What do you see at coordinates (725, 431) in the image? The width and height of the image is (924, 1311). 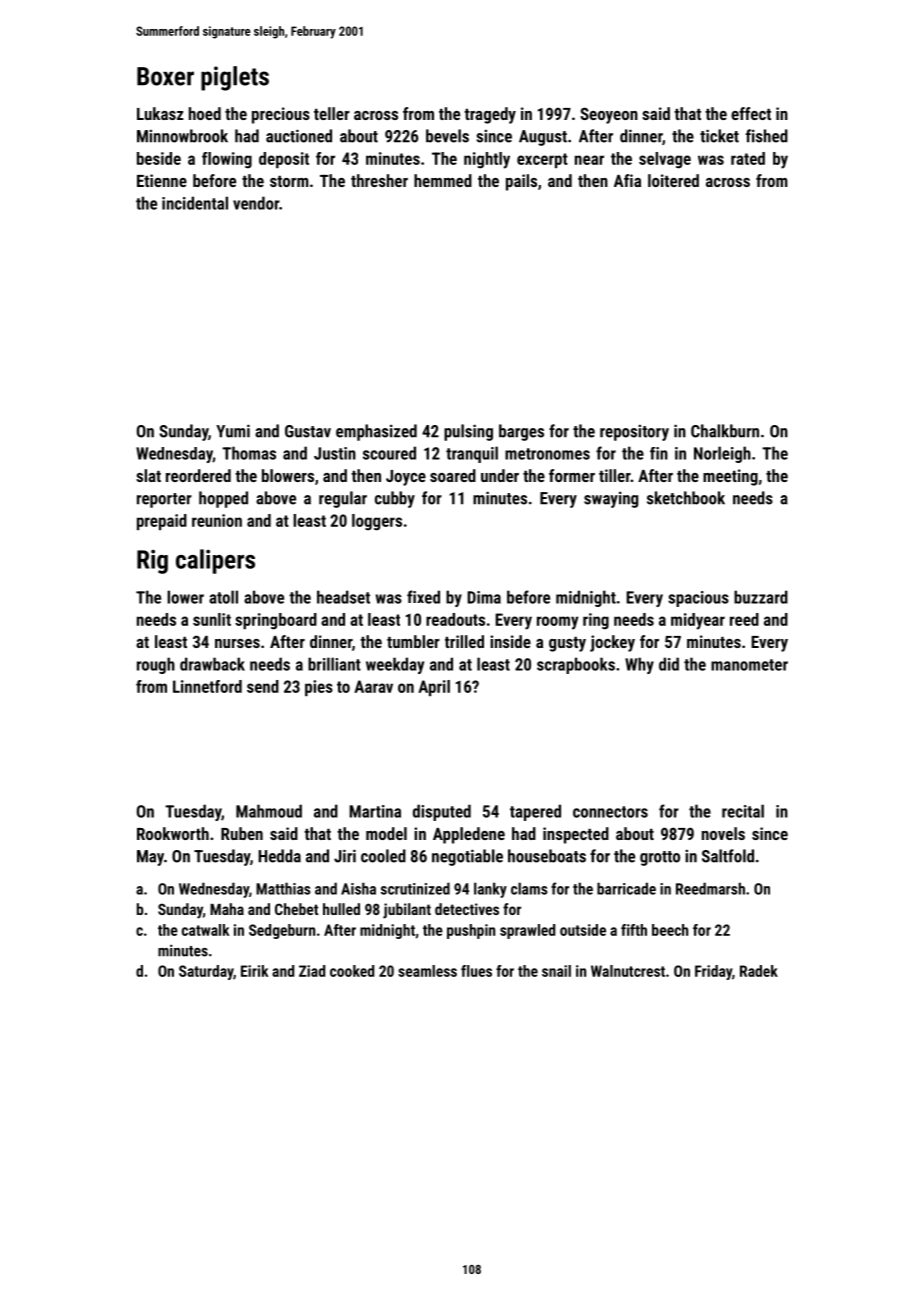 I see `Chalkburn` at bounding box center [725, 431].
